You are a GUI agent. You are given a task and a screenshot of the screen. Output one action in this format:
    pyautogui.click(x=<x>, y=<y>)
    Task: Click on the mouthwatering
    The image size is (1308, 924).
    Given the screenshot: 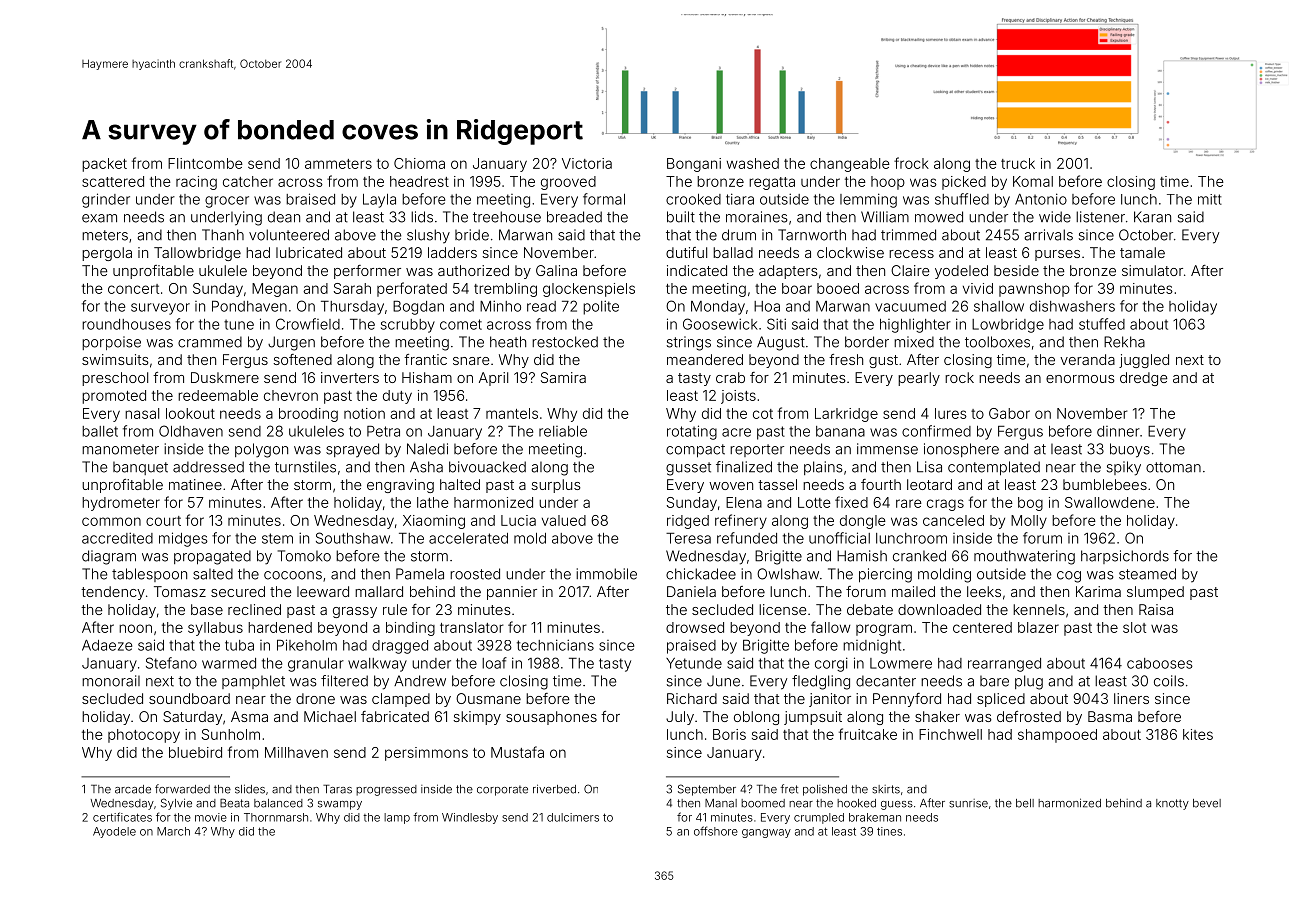 What is the action you would take?
    pyautogui.click(x=1024, y=557)
